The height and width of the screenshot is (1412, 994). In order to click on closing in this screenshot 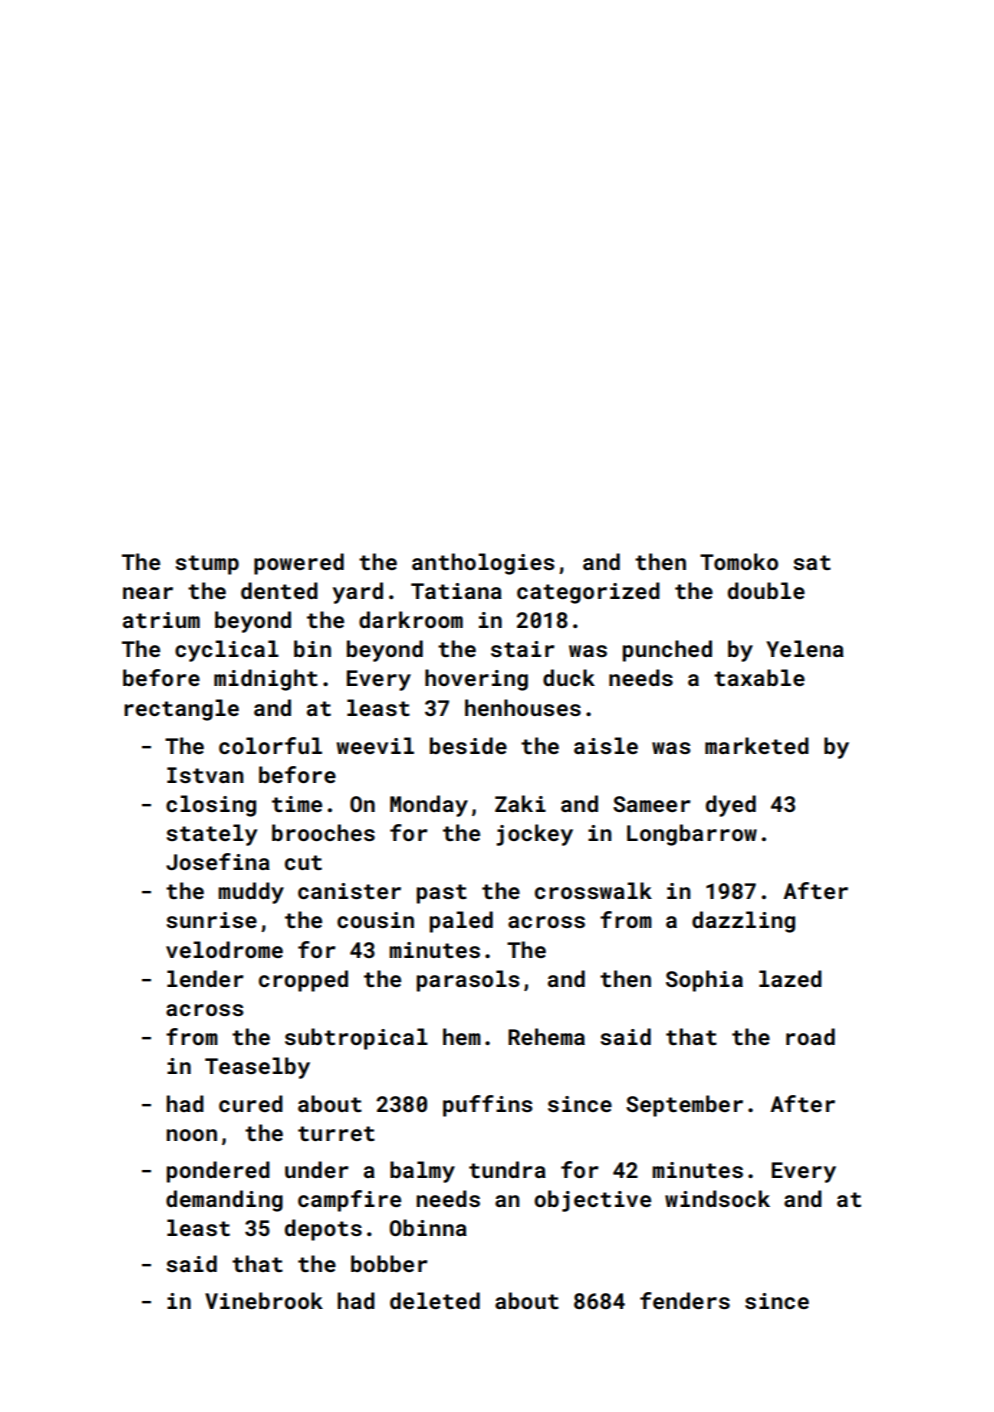, I will do `click(211, 806)`.
